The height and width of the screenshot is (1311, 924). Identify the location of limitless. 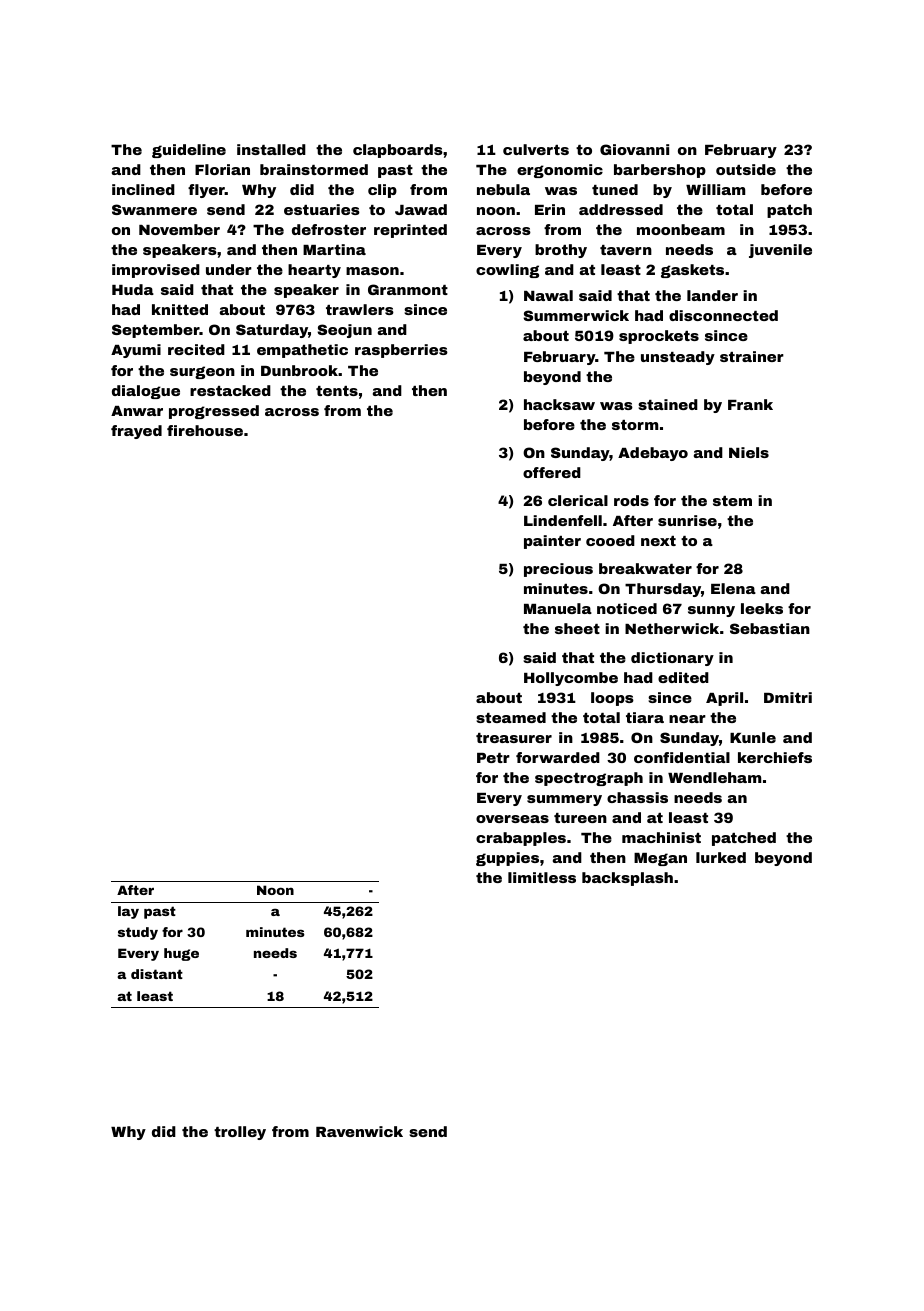
(542, 877).
